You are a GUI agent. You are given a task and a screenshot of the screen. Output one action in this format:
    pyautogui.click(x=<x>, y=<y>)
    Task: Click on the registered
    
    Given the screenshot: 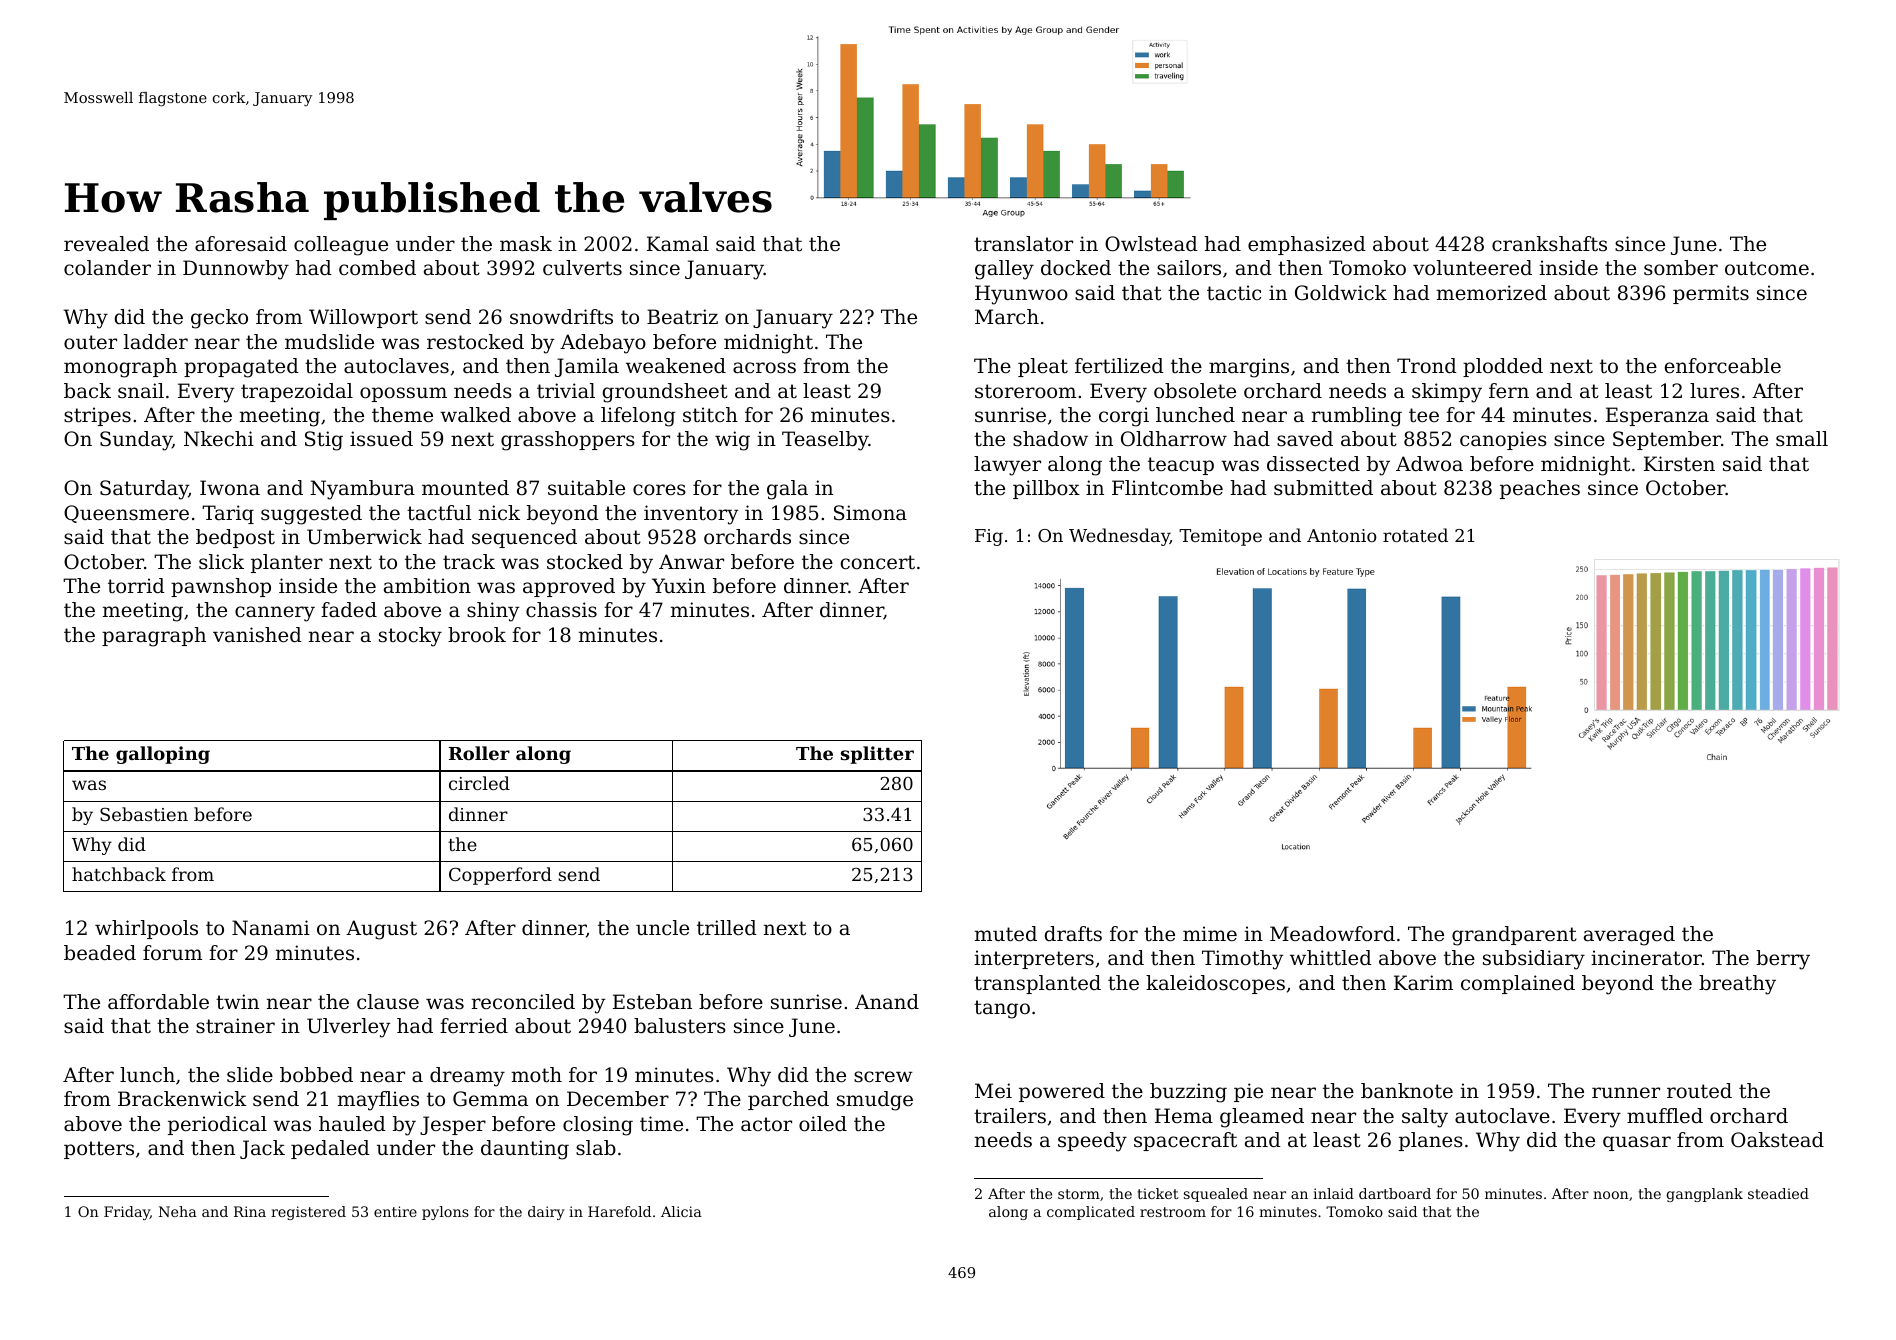 What is the action you would take?
    pyautogui.click(x=308, y=1213)
